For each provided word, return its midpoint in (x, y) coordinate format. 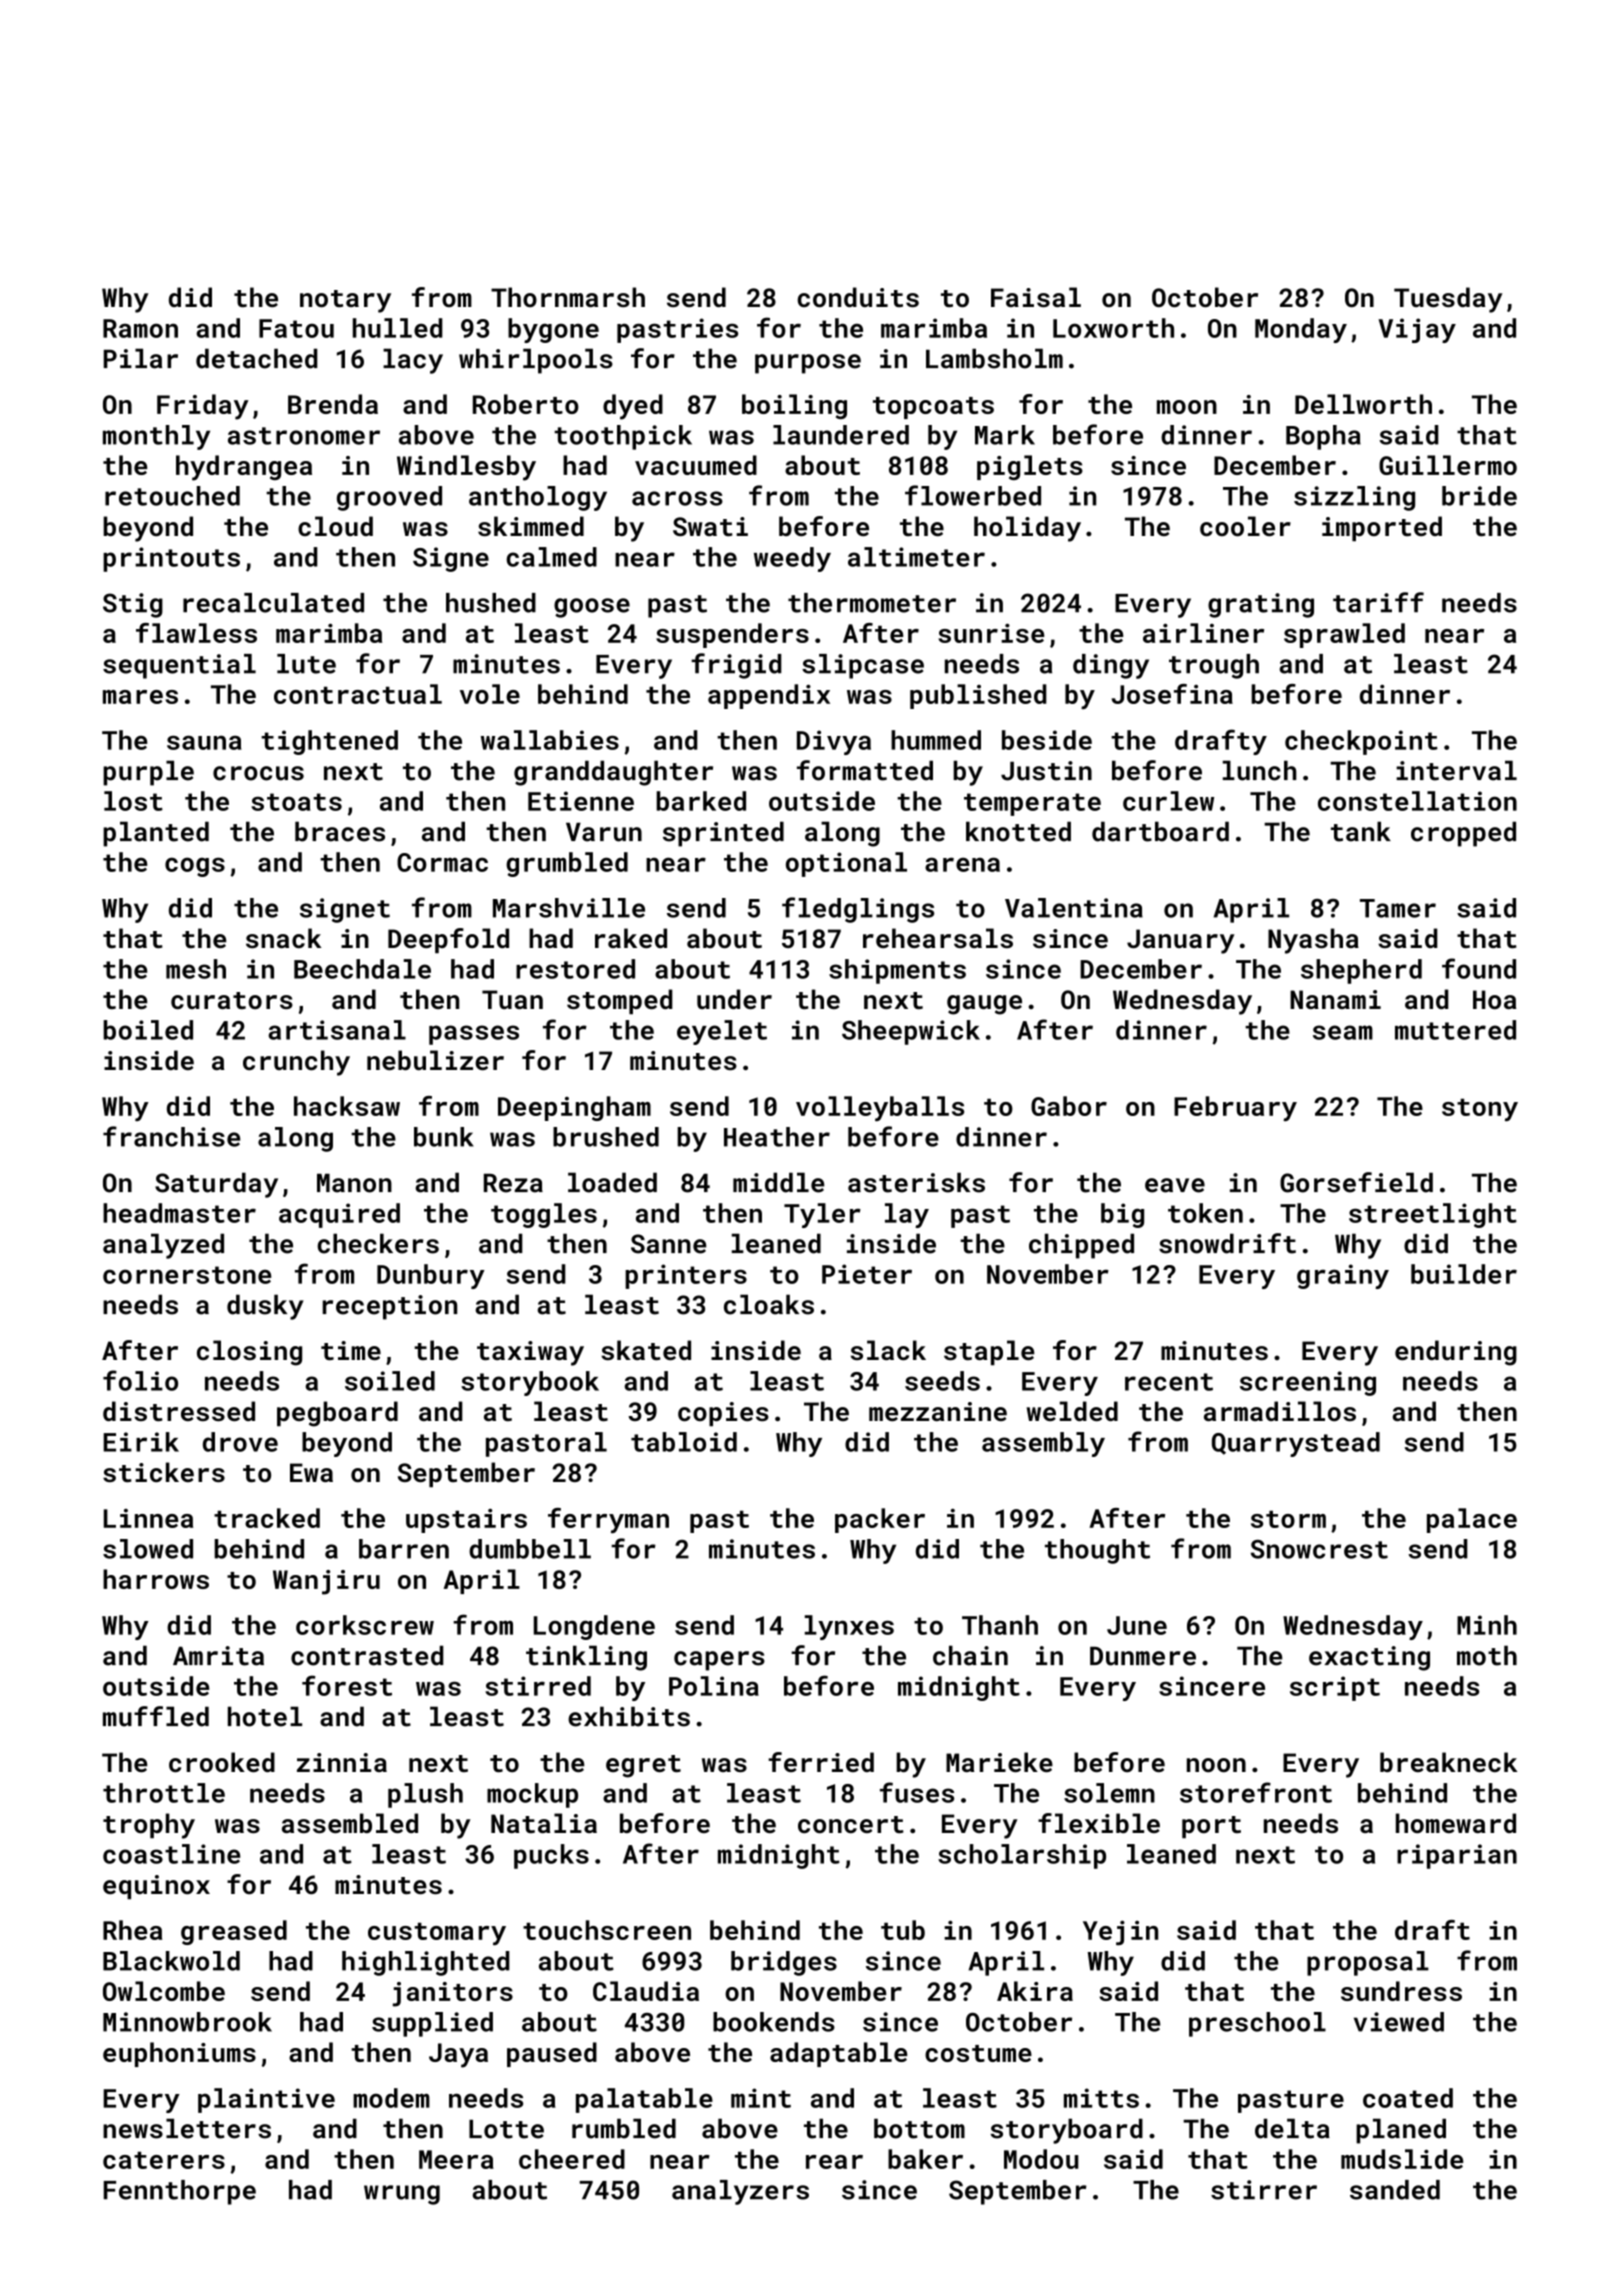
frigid (736, 666)
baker (925, 2159)
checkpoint (1361, 742)
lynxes (849, 1627)
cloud (335, 526)
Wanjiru (326, 1582)
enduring (1456, 1353)
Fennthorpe (180, 2192)
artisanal (337, 1030)
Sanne (668, 1244)
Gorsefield (1356, 1182)
